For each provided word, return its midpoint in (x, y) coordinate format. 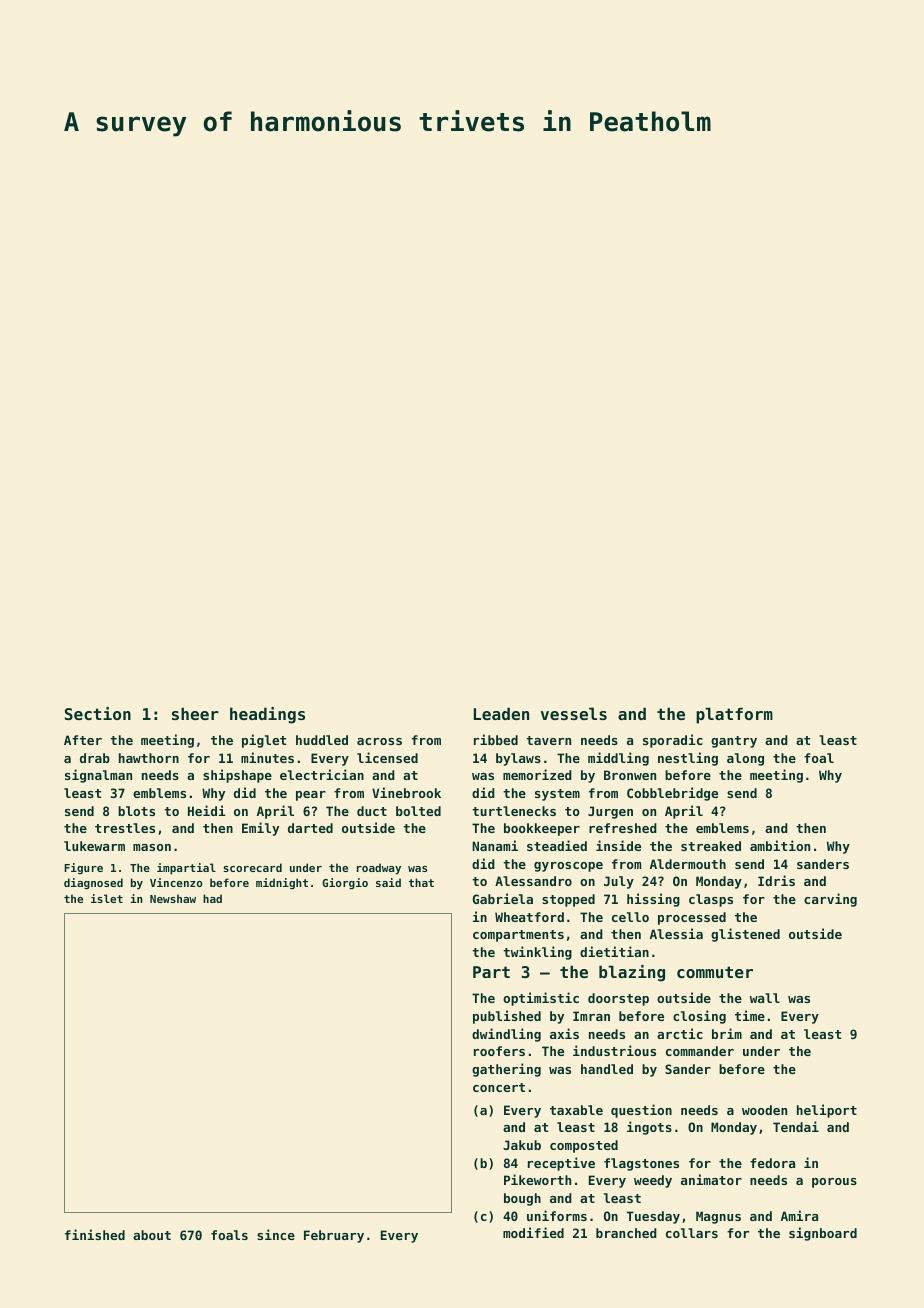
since (276, 1234)
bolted (418, 811)
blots (136, 811)
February (334, 1236)
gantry (734, 742)
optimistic (541, 999)
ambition (780, 845)
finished (95, 1234)
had (212, 898)
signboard (823, 1234)
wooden (764, 1110)
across (379, 741)
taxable (576, 1110)
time (750, 1015)
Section (98, 713)
